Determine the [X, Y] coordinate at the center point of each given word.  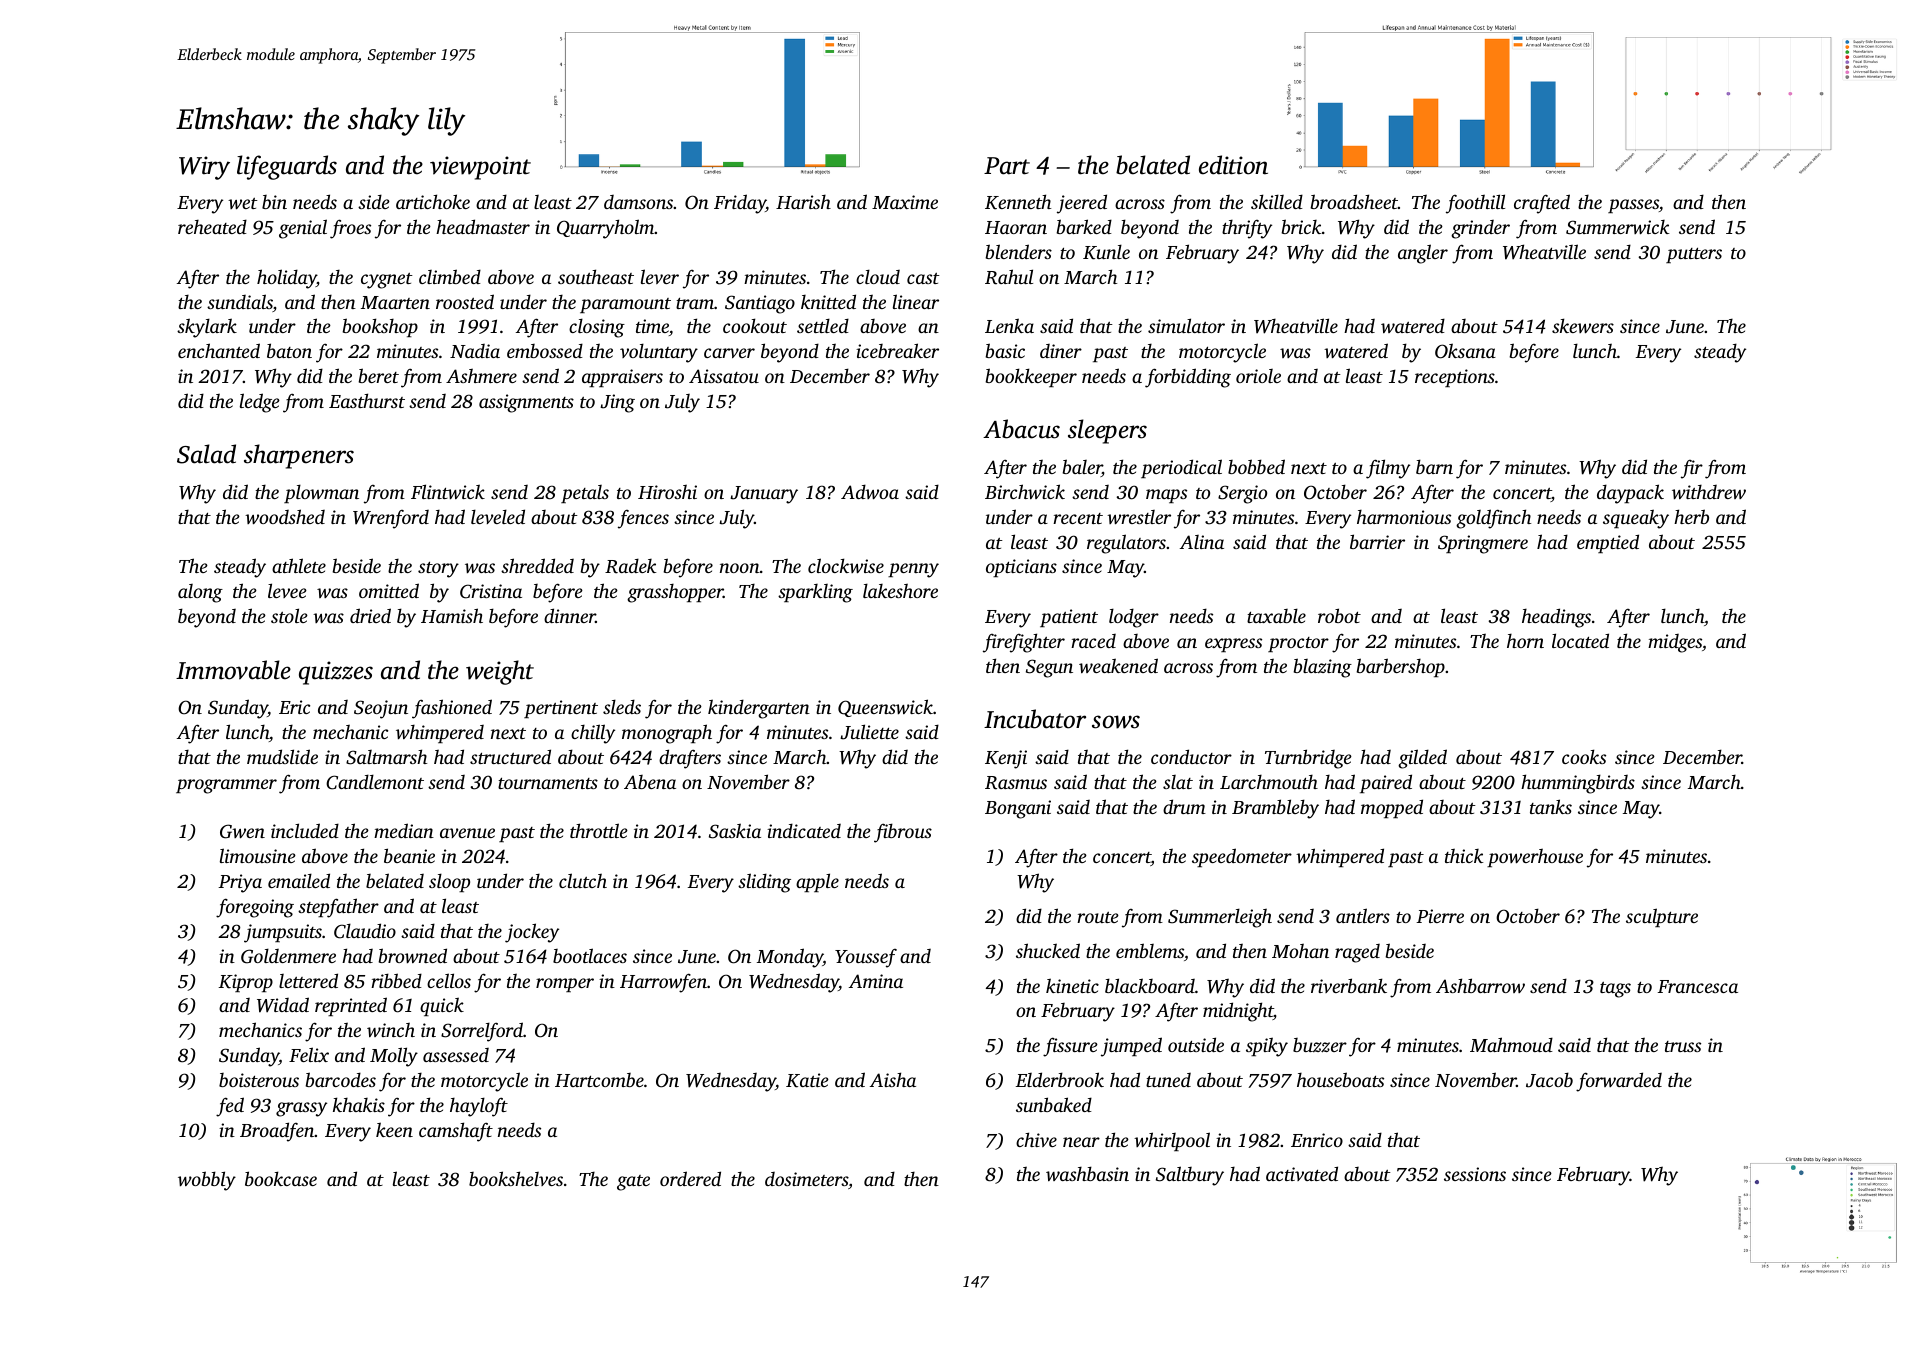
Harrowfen [663, 983]
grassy [301, 1109]
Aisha [893, 1079]
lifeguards [287, 167]
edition [1233, 165]
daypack [1630, 494]
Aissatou [724, 376]
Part [1007, 166]
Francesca [1698, 986]
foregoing [255, 908]
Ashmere [481, 375]
